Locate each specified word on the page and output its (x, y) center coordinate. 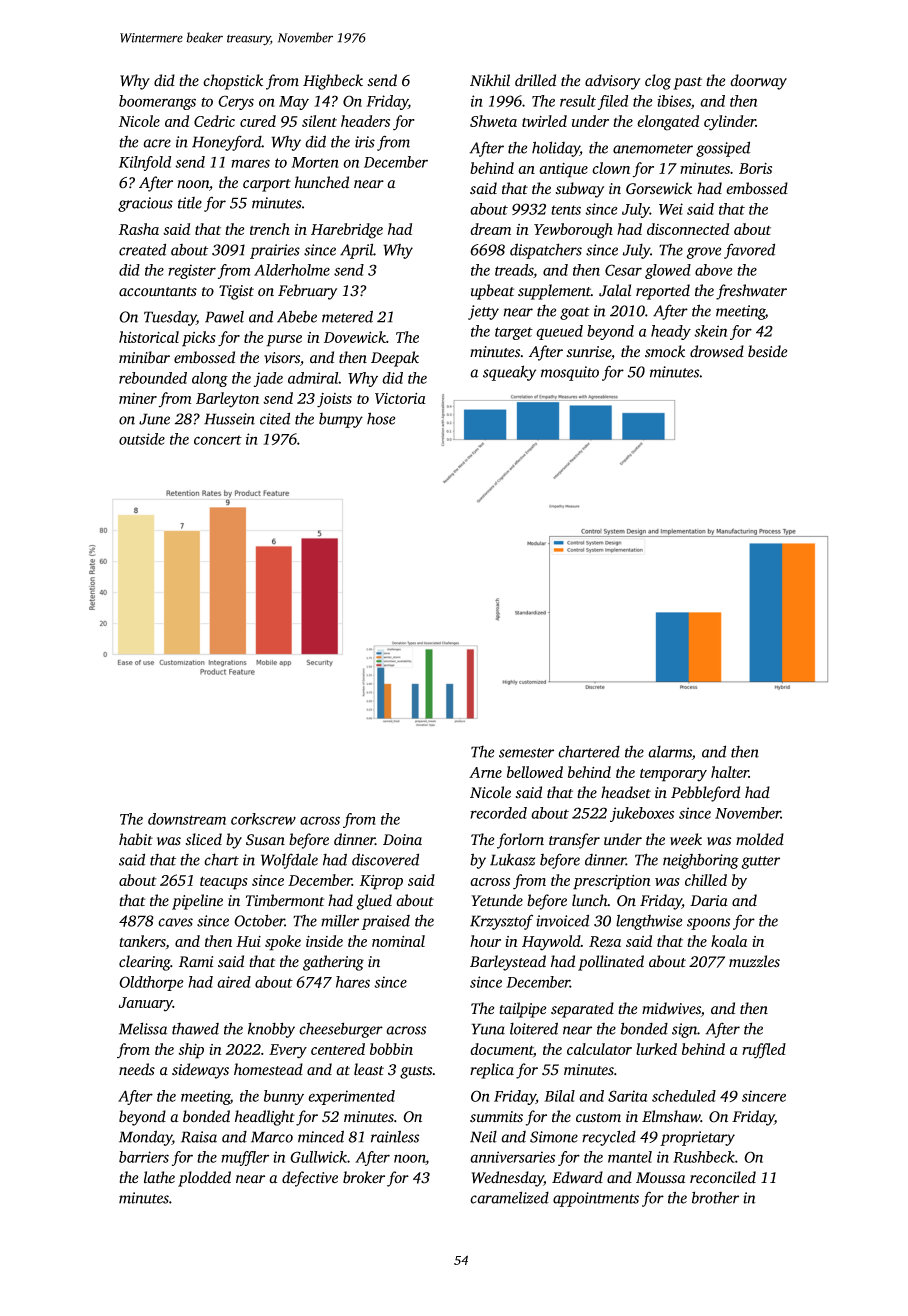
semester (526, 753)
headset (626, 792)
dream (490, 229)
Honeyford (227, 143)
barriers (144, 1157)
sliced (203, 839)
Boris (755, 168)
